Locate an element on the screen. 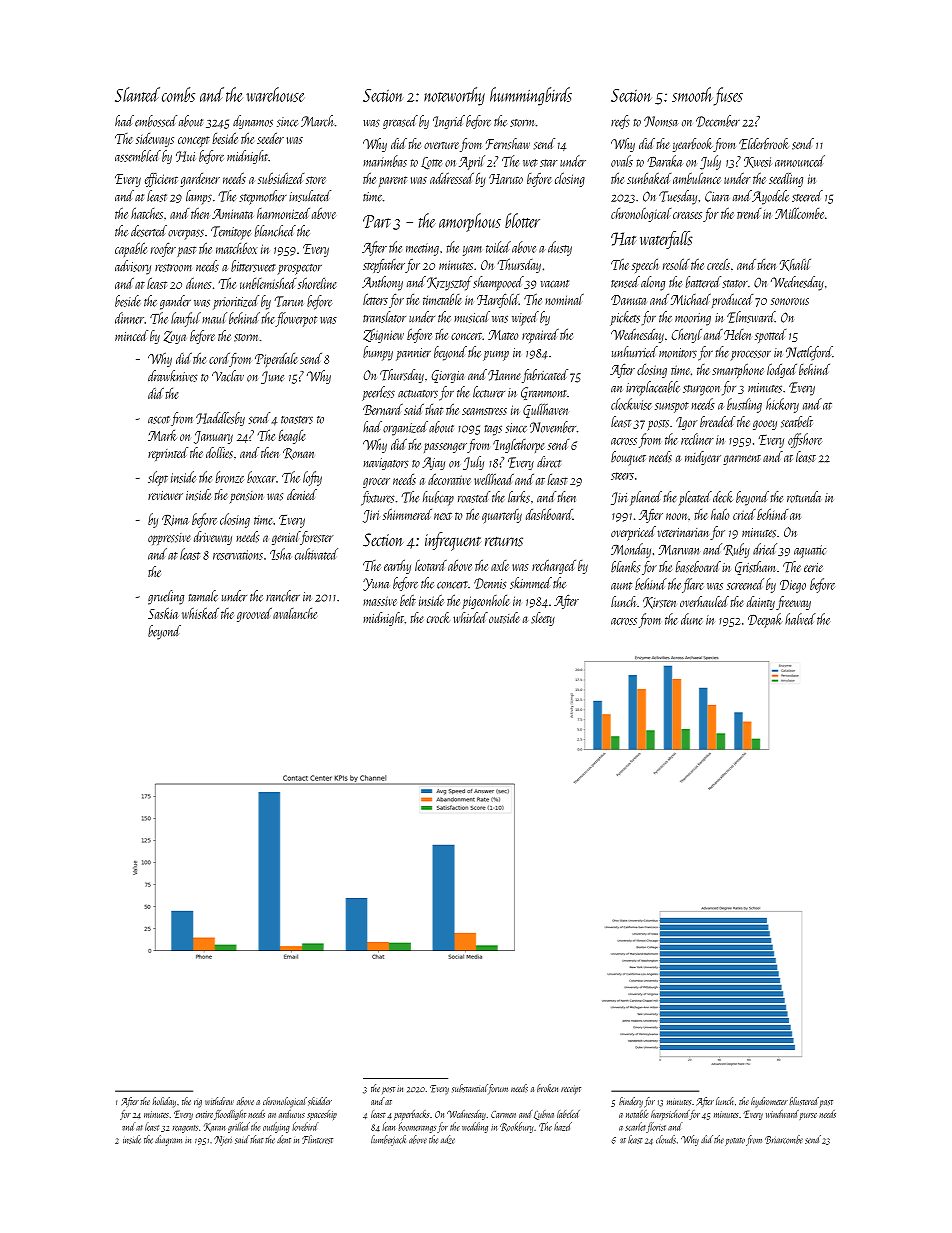 The height and width of the screenshot is (1233, 952). Saskia is located at coordinates (163, 613).
